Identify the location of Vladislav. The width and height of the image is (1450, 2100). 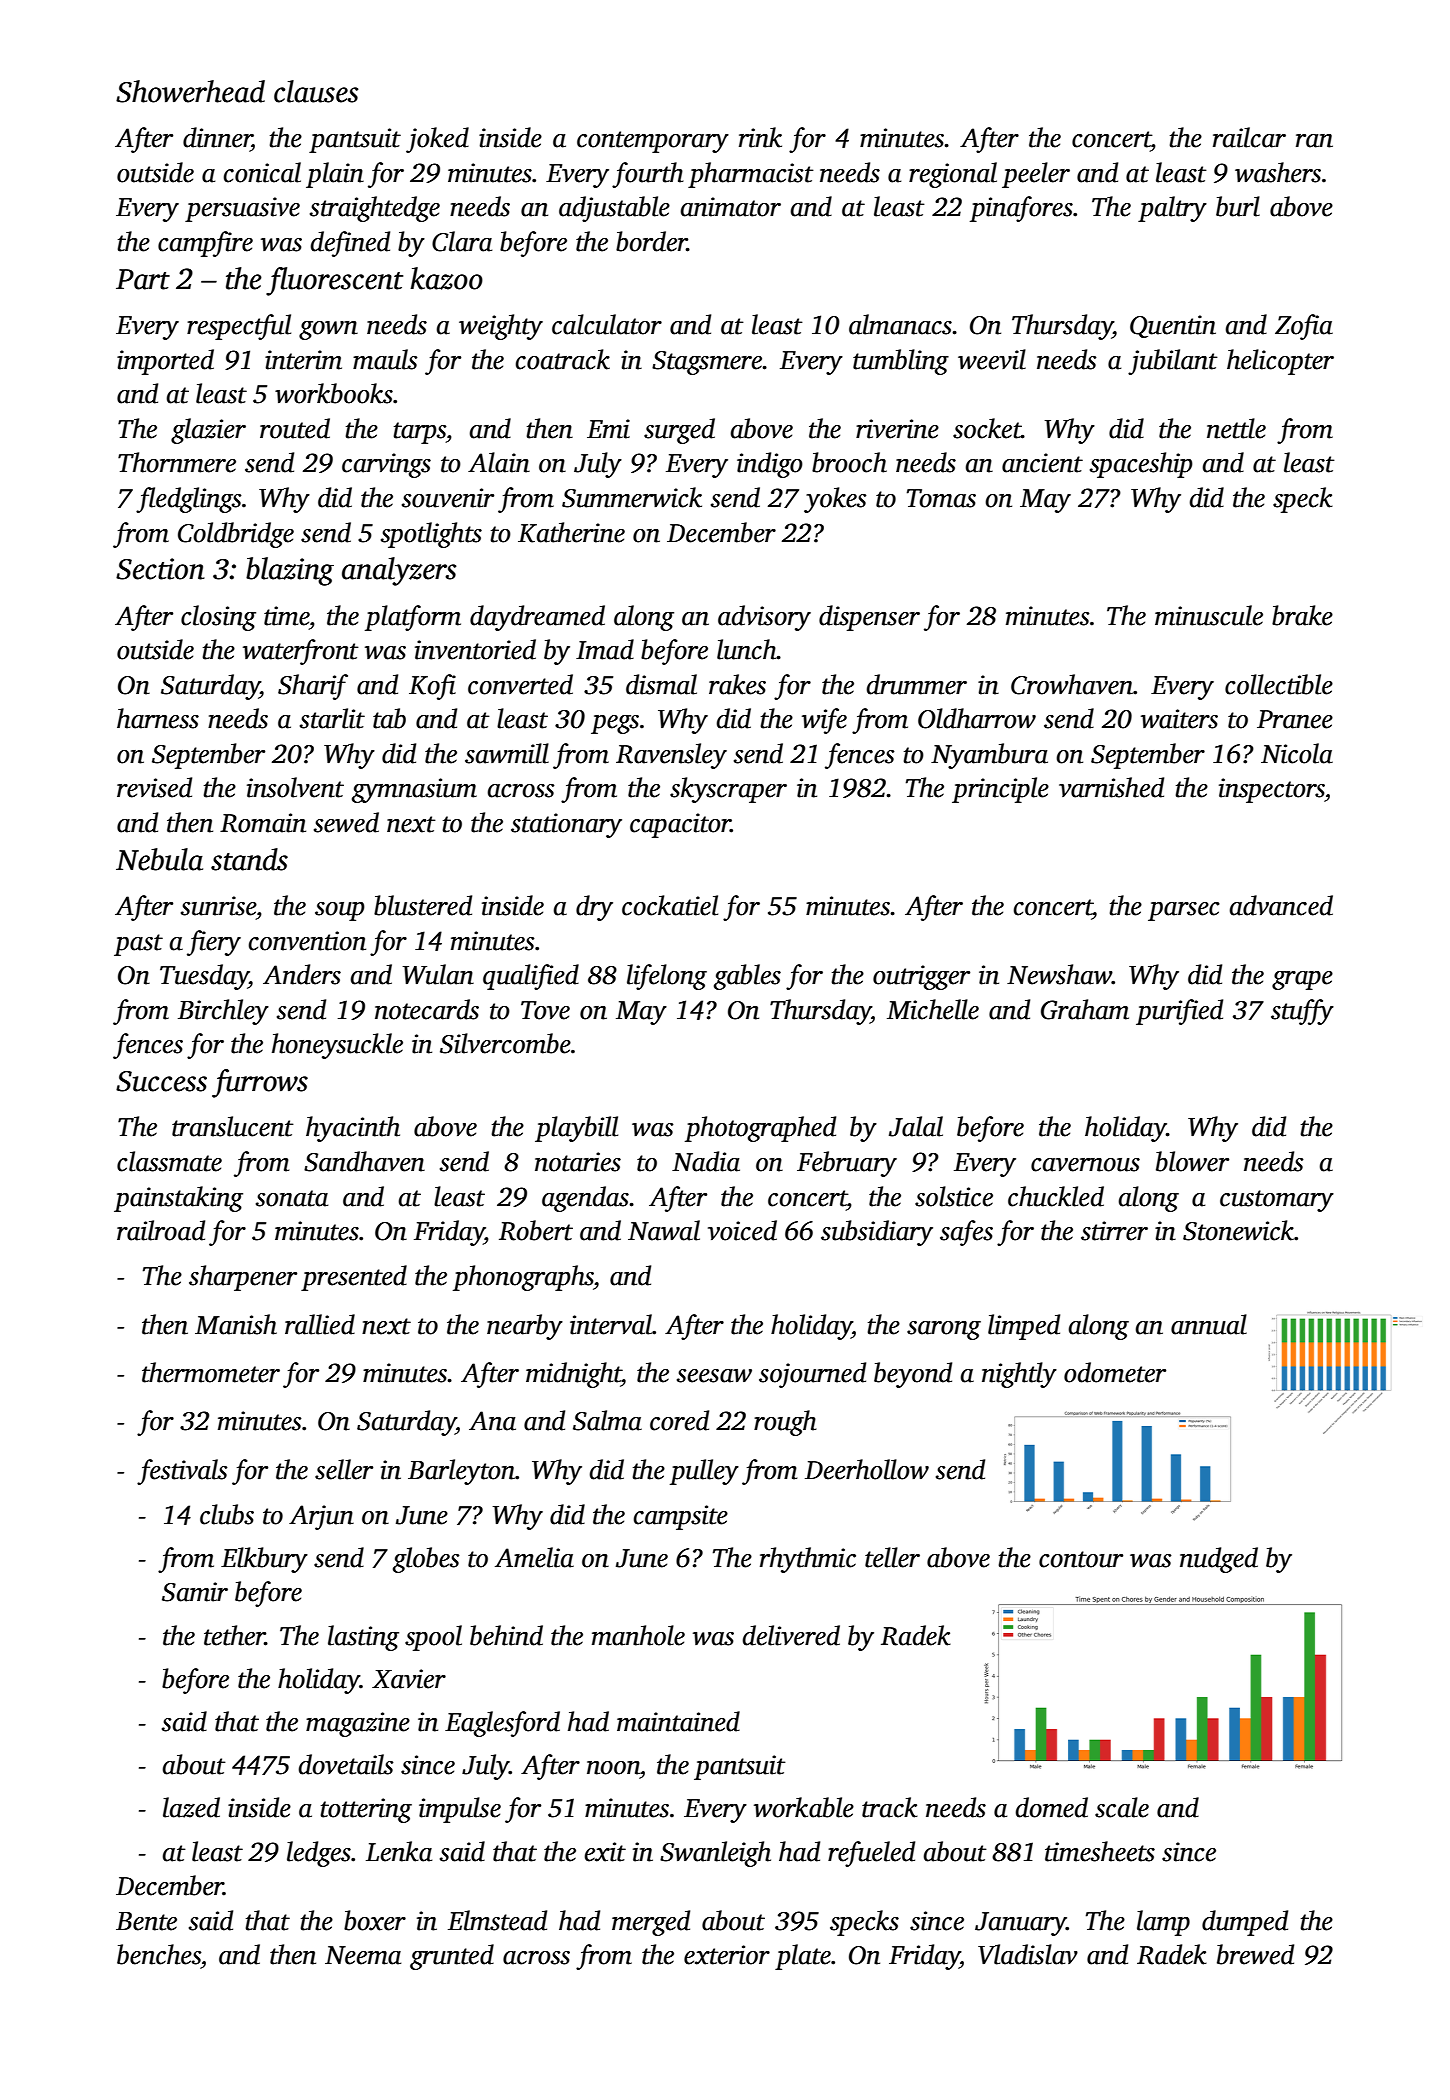
(1028, 1954).
